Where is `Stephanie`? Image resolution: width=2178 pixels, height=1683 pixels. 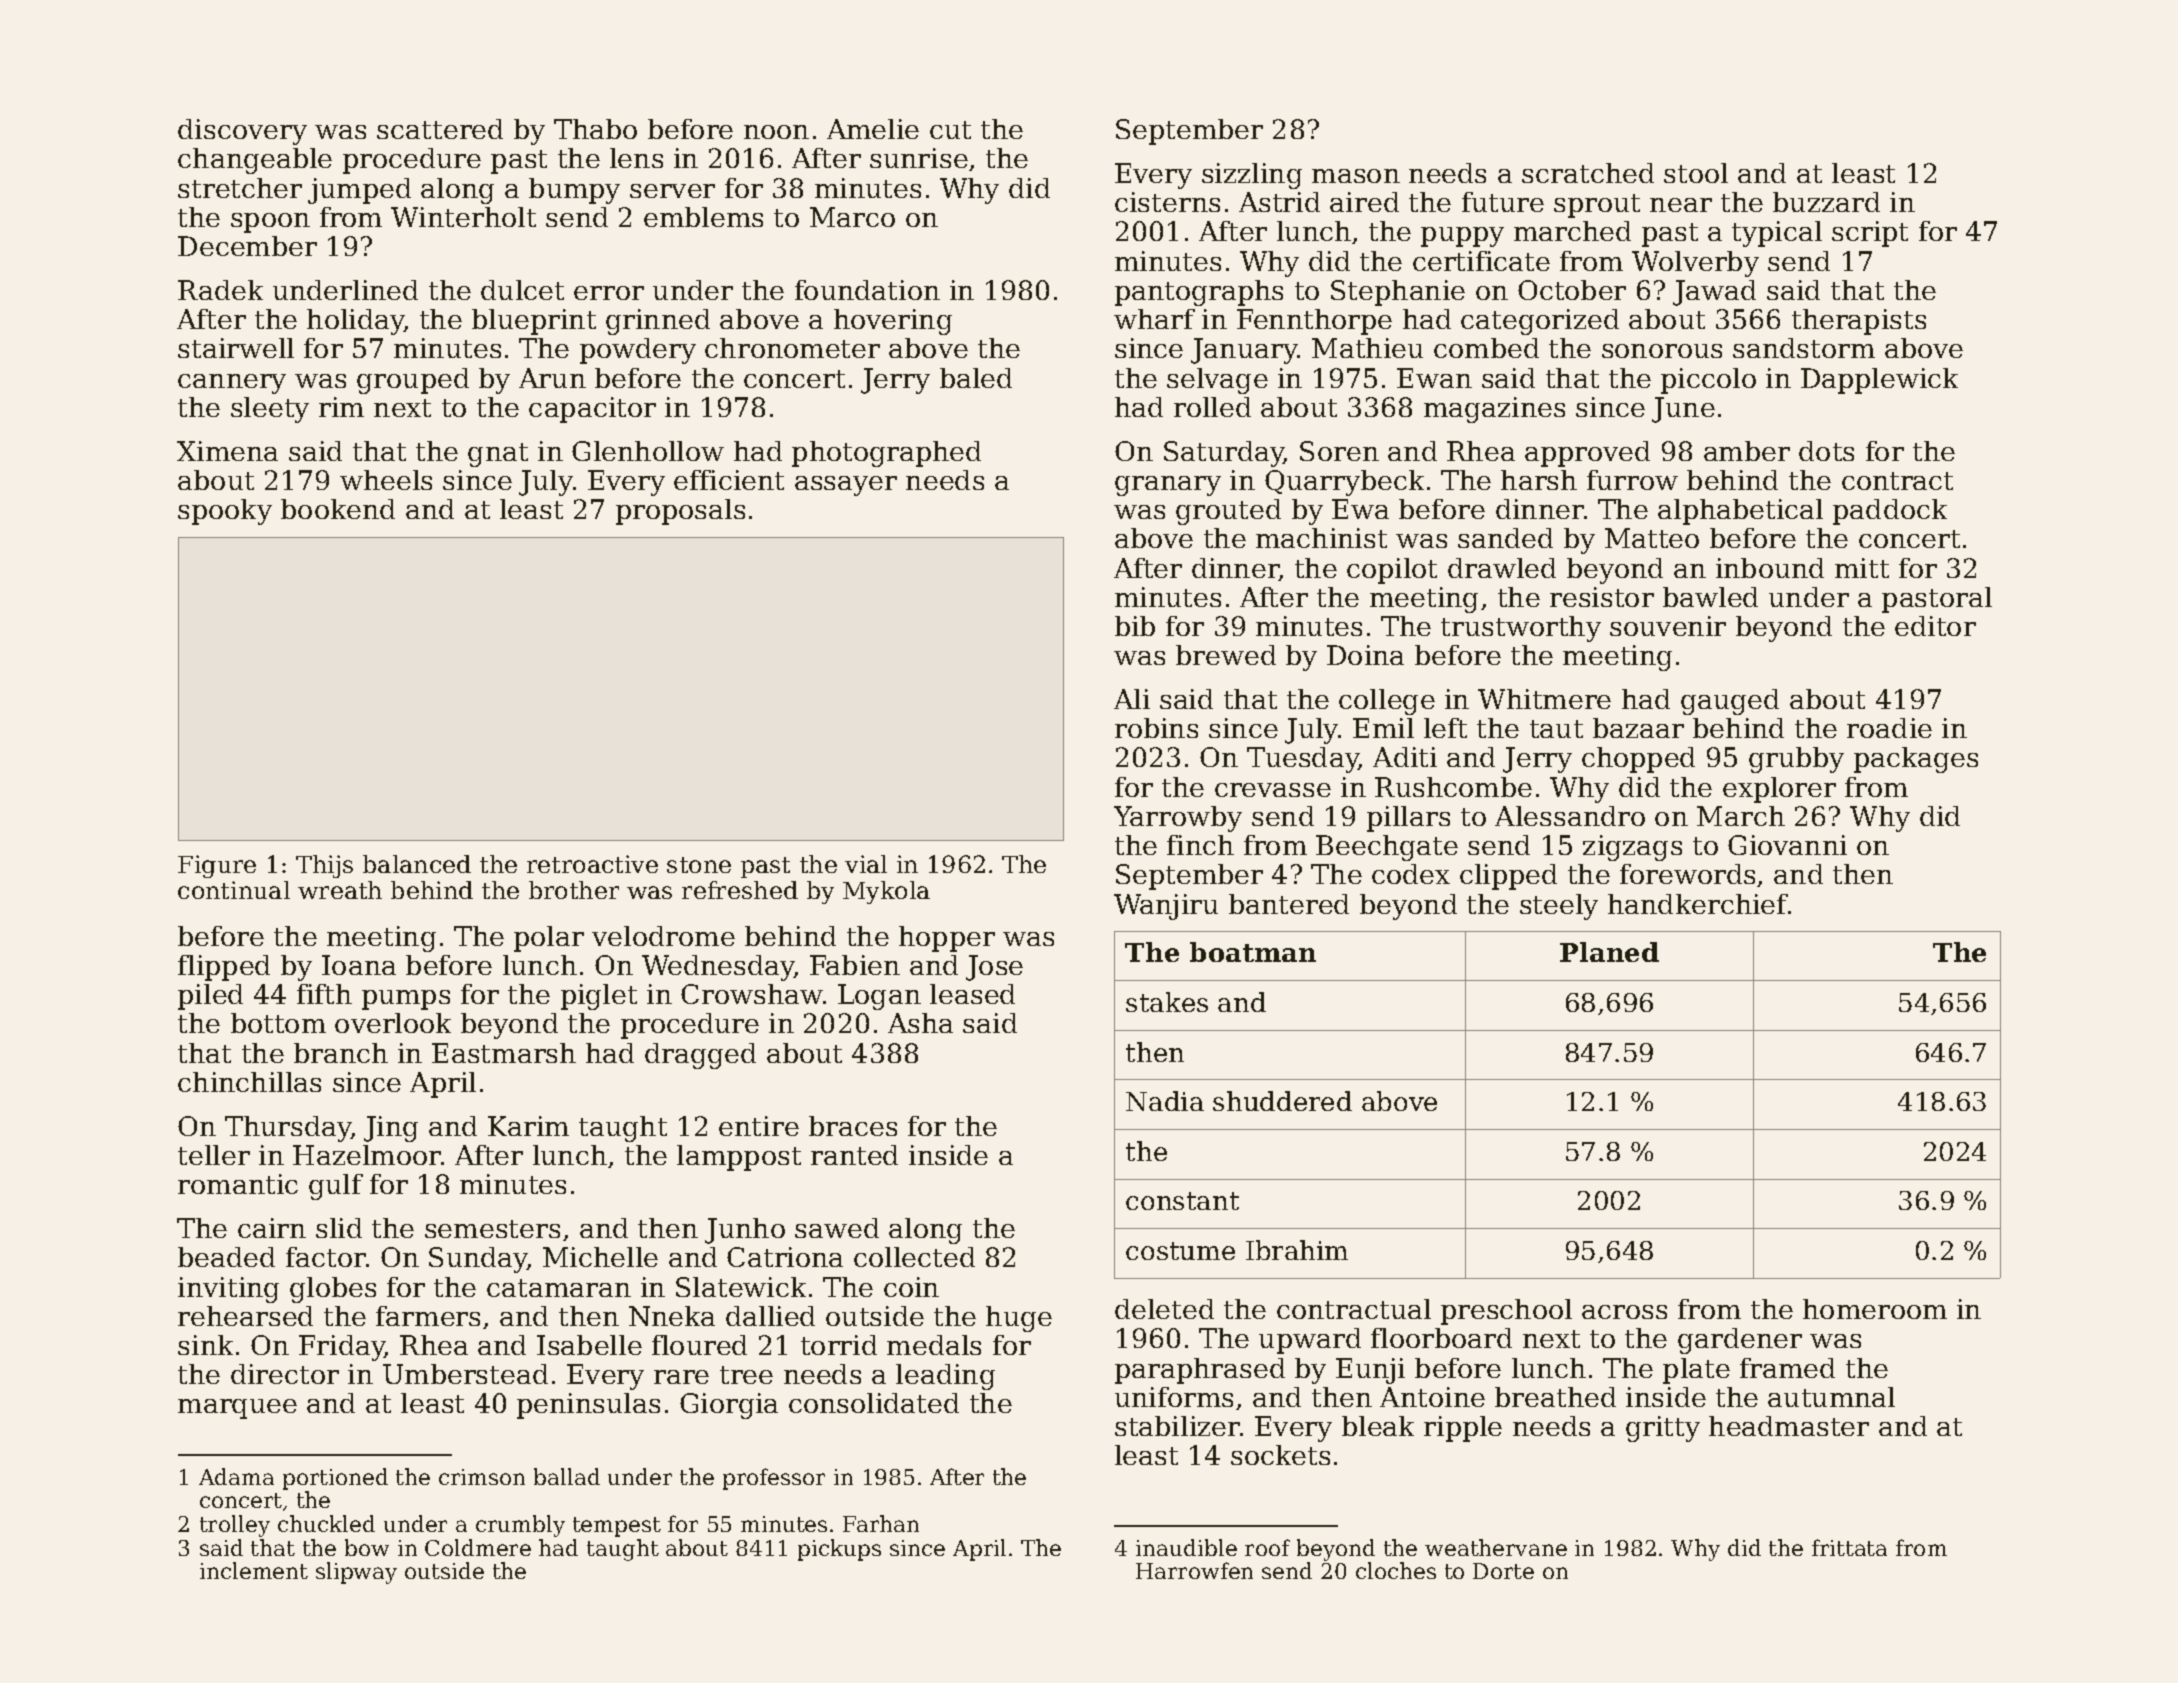
Stephanie is located at coordinates (1398, 293).
